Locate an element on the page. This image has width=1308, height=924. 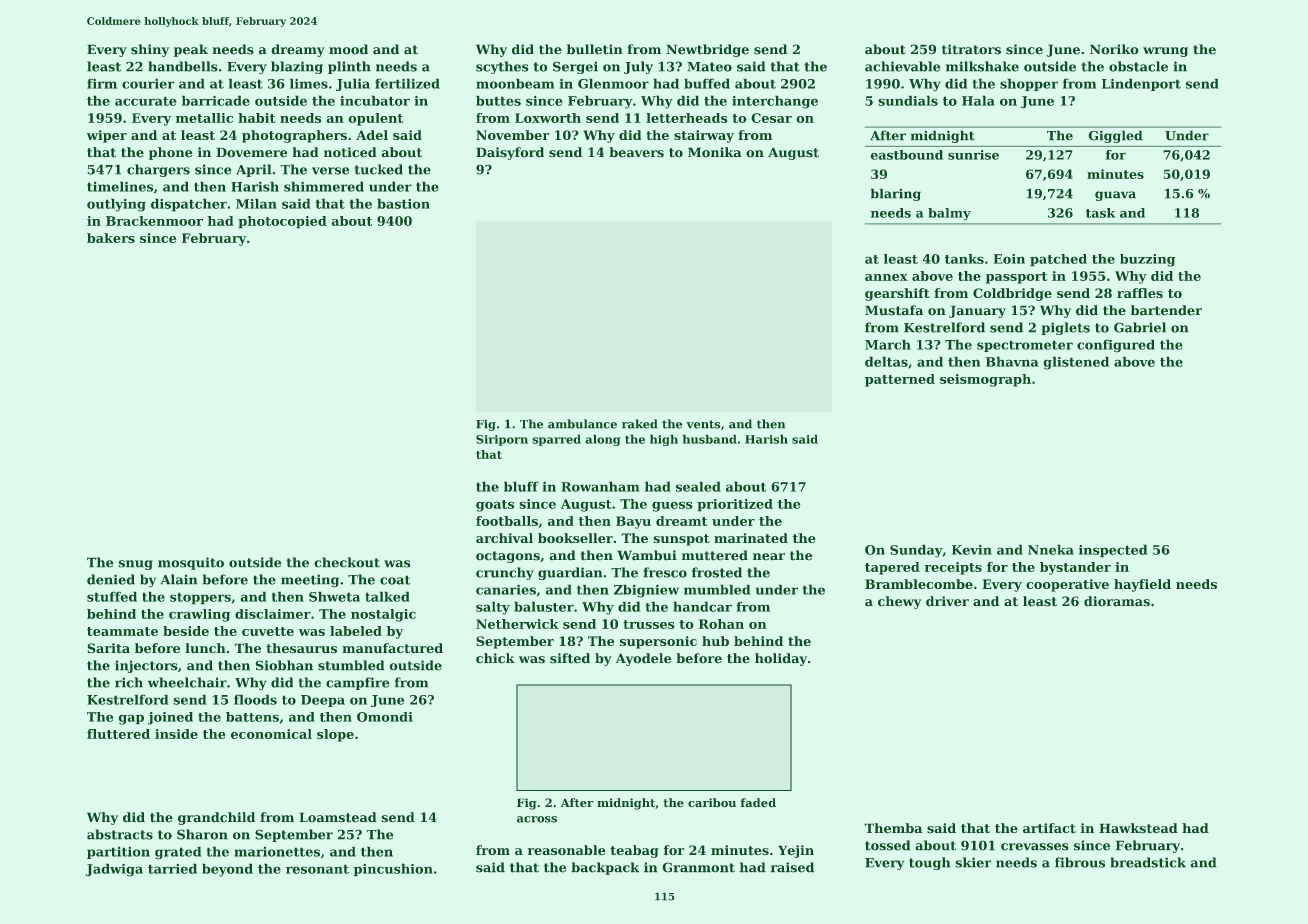
limes is located at coordinates (309, 83).
